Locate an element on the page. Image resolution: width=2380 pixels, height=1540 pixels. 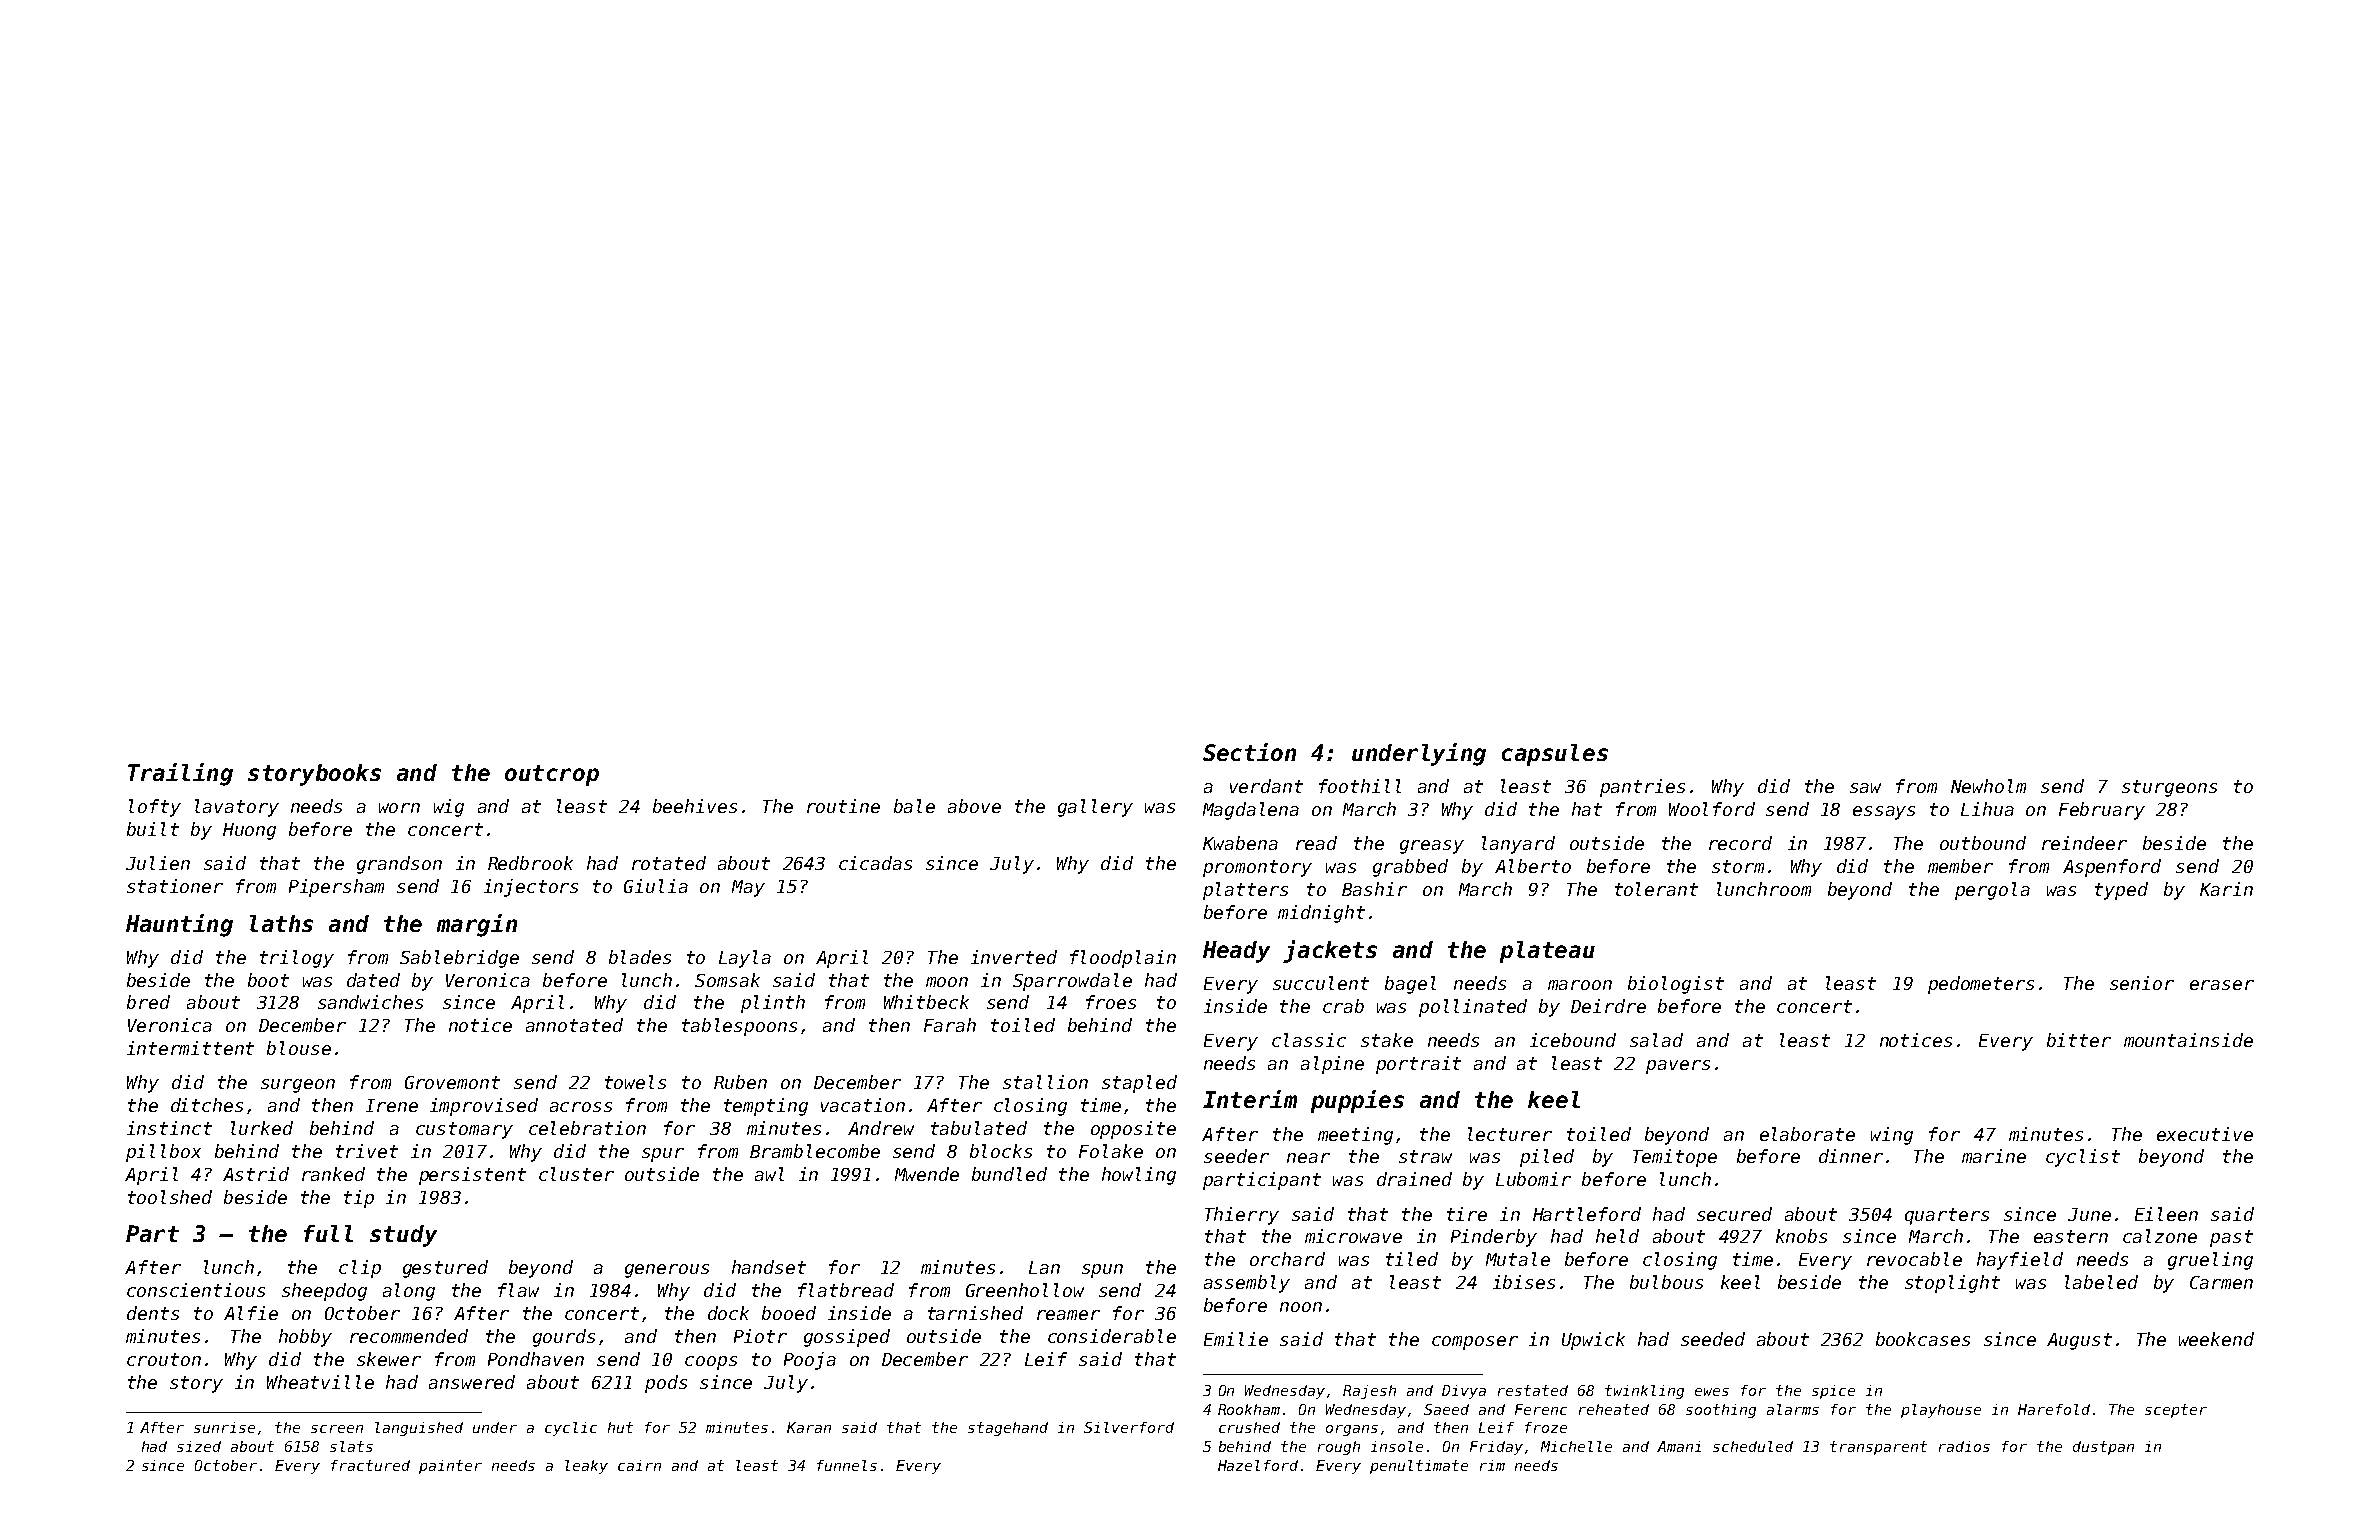
surgeon is located at coordinates (298, 1086).
